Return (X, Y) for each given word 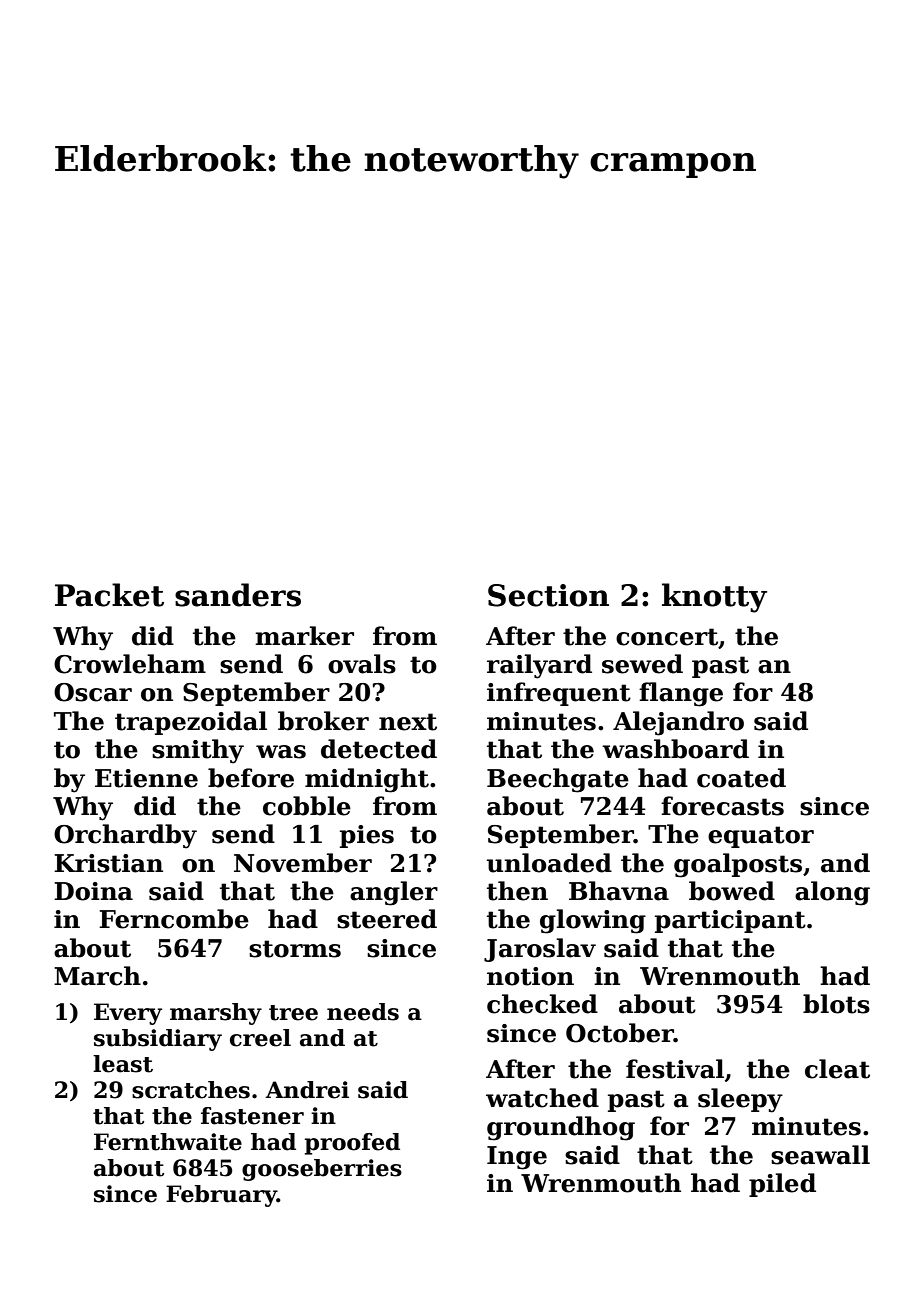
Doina (93, 891)
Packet (109, 595)
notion (530, 976)
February (221, 1196)
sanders (238, 595)
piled (782, 1185)
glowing (593, 921)
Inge (517, 1158)
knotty (714, 598)
